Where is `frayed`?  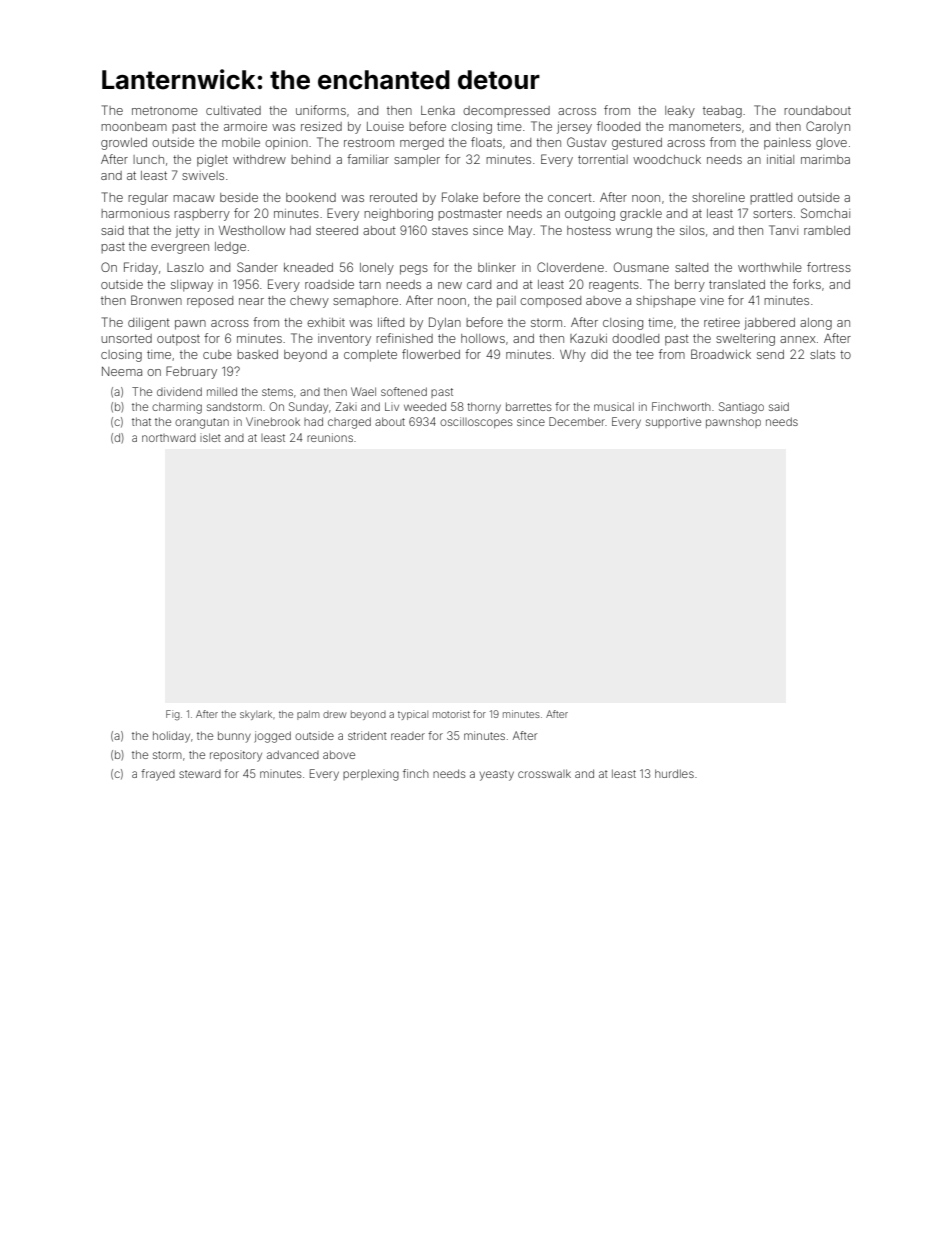
frayed is located at coordinates (158, 775).
